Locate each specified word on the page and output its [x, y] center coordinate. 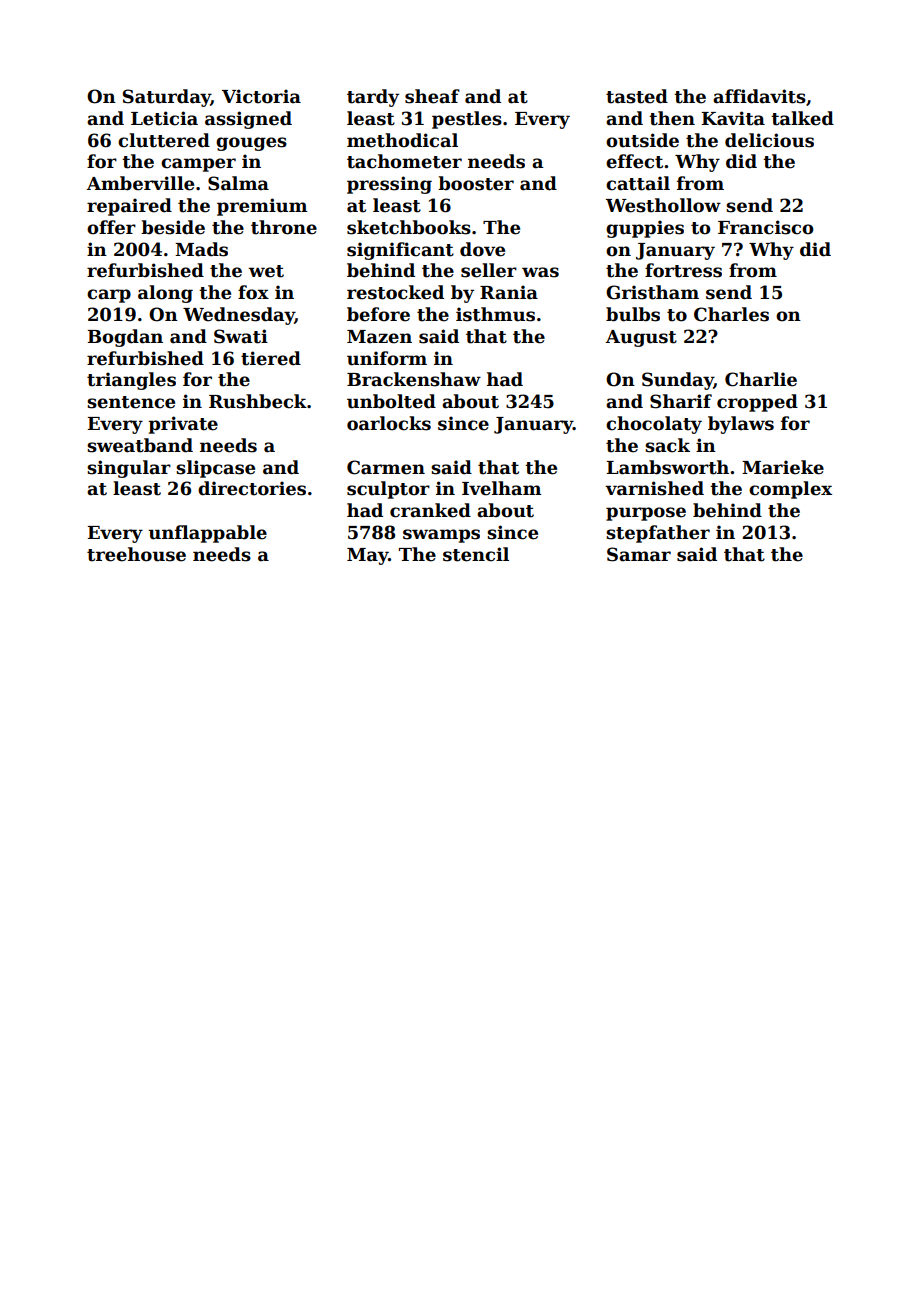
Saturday [167, 98]
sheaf [432, 96]
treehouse [136, 554]
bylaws [741, 425]
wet [266, 271]
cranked [430, 510]
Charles [731, 314]
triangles [131, 381]
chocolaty [654, 425]
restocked [395, 292]
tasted [637, 96]
